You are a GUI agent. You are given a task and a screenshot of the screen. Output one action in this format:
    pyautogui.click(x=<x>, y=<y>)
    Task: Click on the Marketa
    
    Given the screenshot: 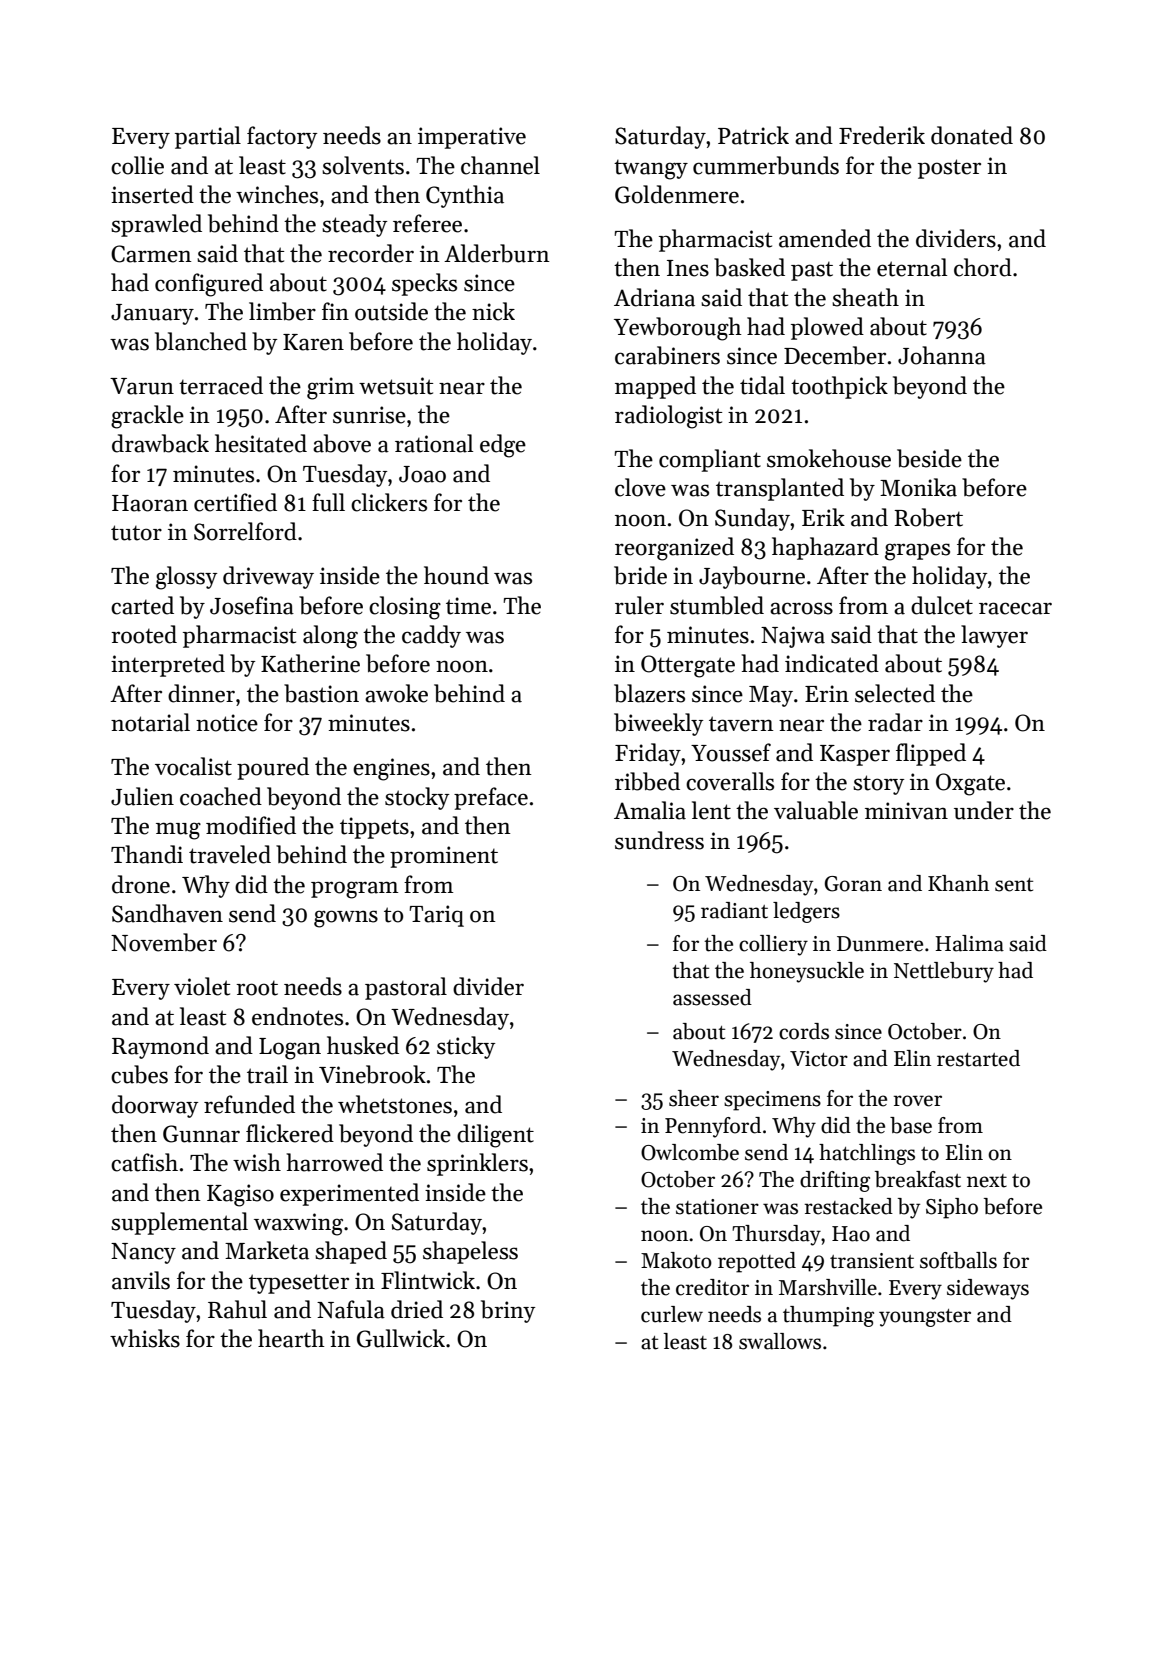 What is the action you would take?
    pyautogui.click(x=267, y=1250)
